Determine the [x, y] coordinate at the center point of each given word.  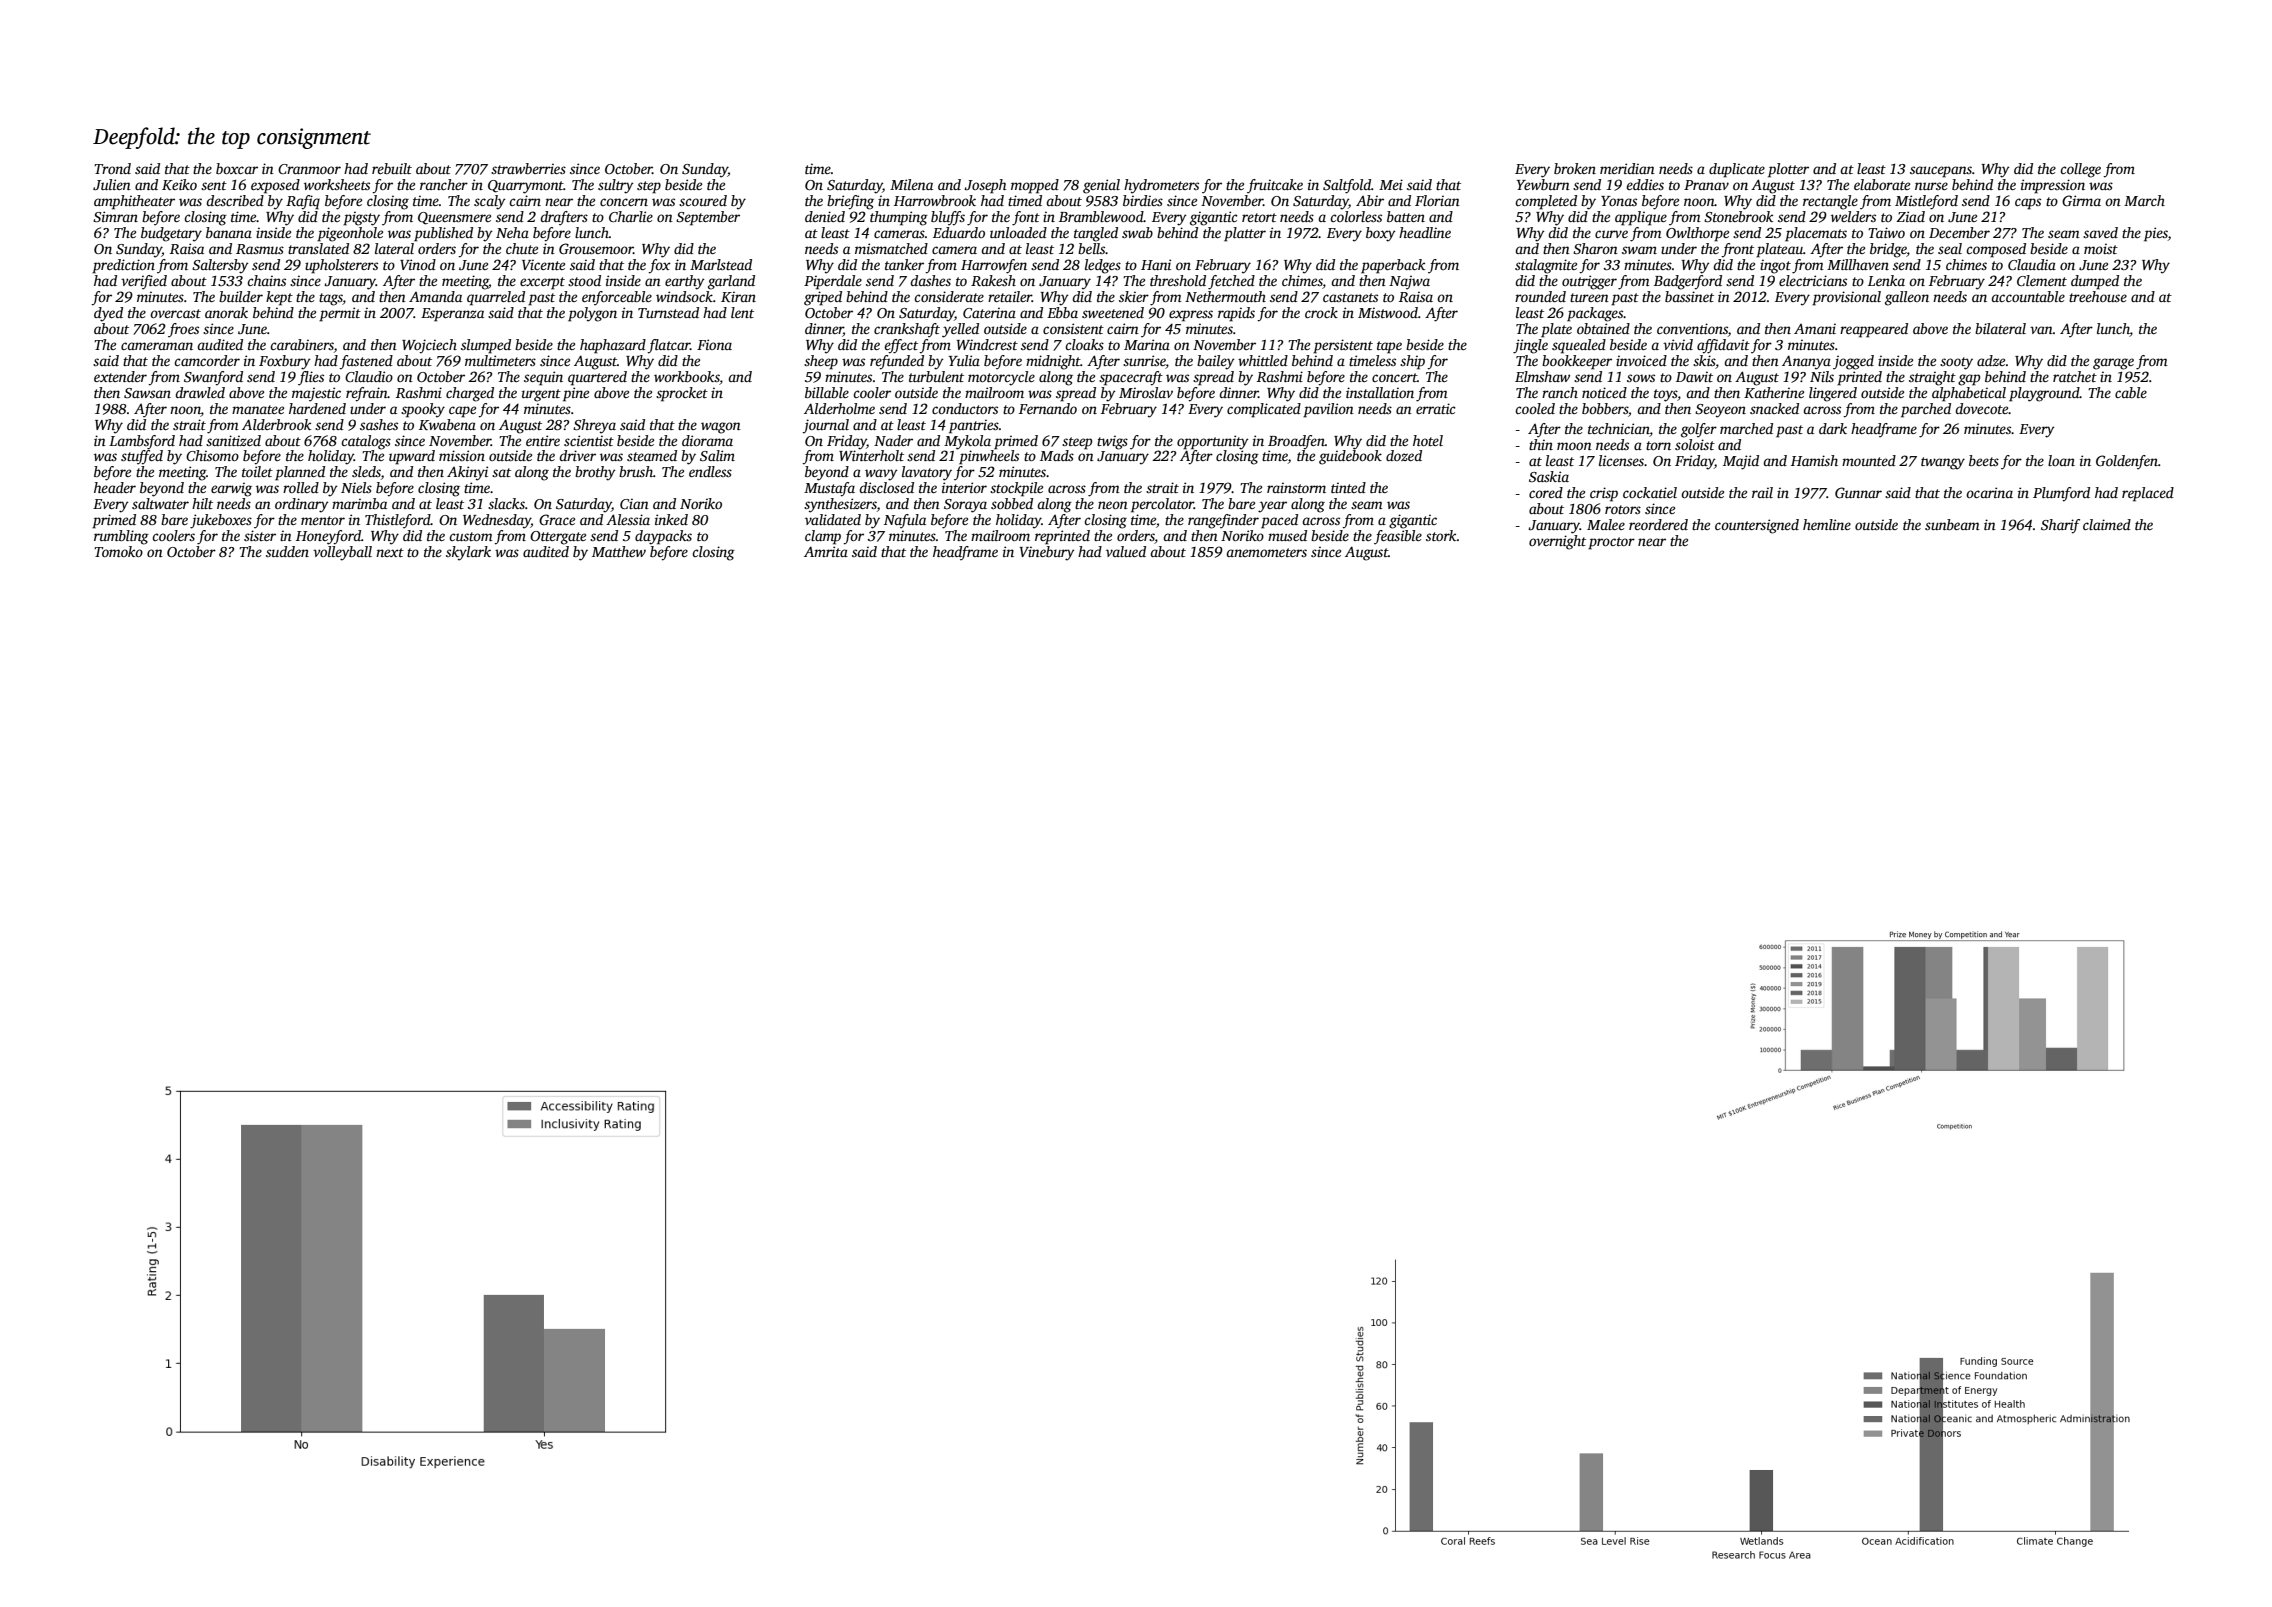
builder [241, 296]
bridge [1888, 250]
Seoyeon [1720, 411]
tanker [904, 264]
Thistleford [398, 521]
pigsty [361, 218]
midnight [1053, 362]
